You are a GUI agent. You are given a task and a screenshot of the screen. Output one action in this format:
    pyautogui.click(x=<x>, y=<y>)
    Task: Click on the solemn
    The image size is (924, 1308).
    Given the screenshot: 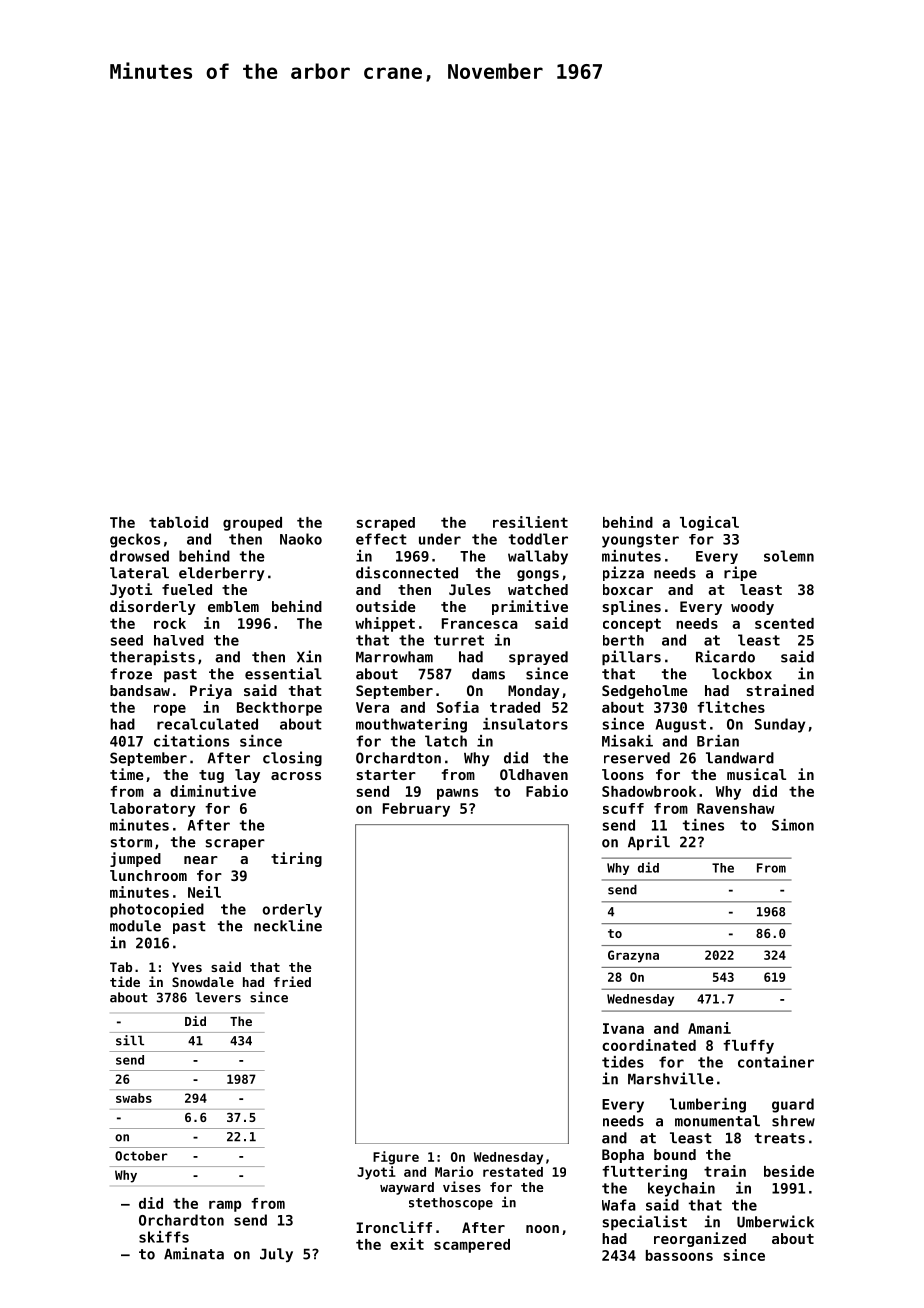 What is the action you would take?
    pyautogui.click(x=789, y=556)
